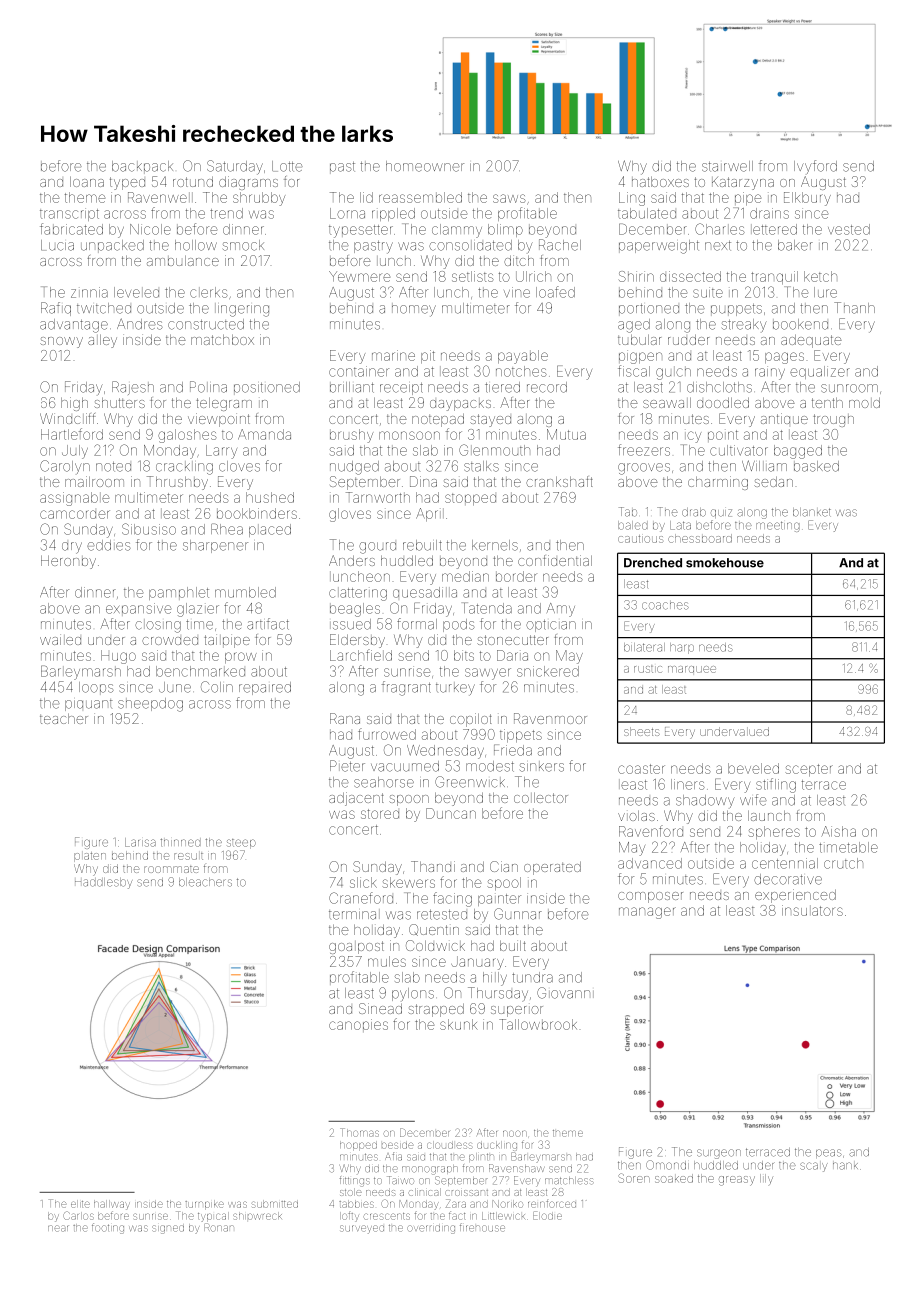 The image size is (924, 1308). I want to click on turnpike, so click(204, 1205).
